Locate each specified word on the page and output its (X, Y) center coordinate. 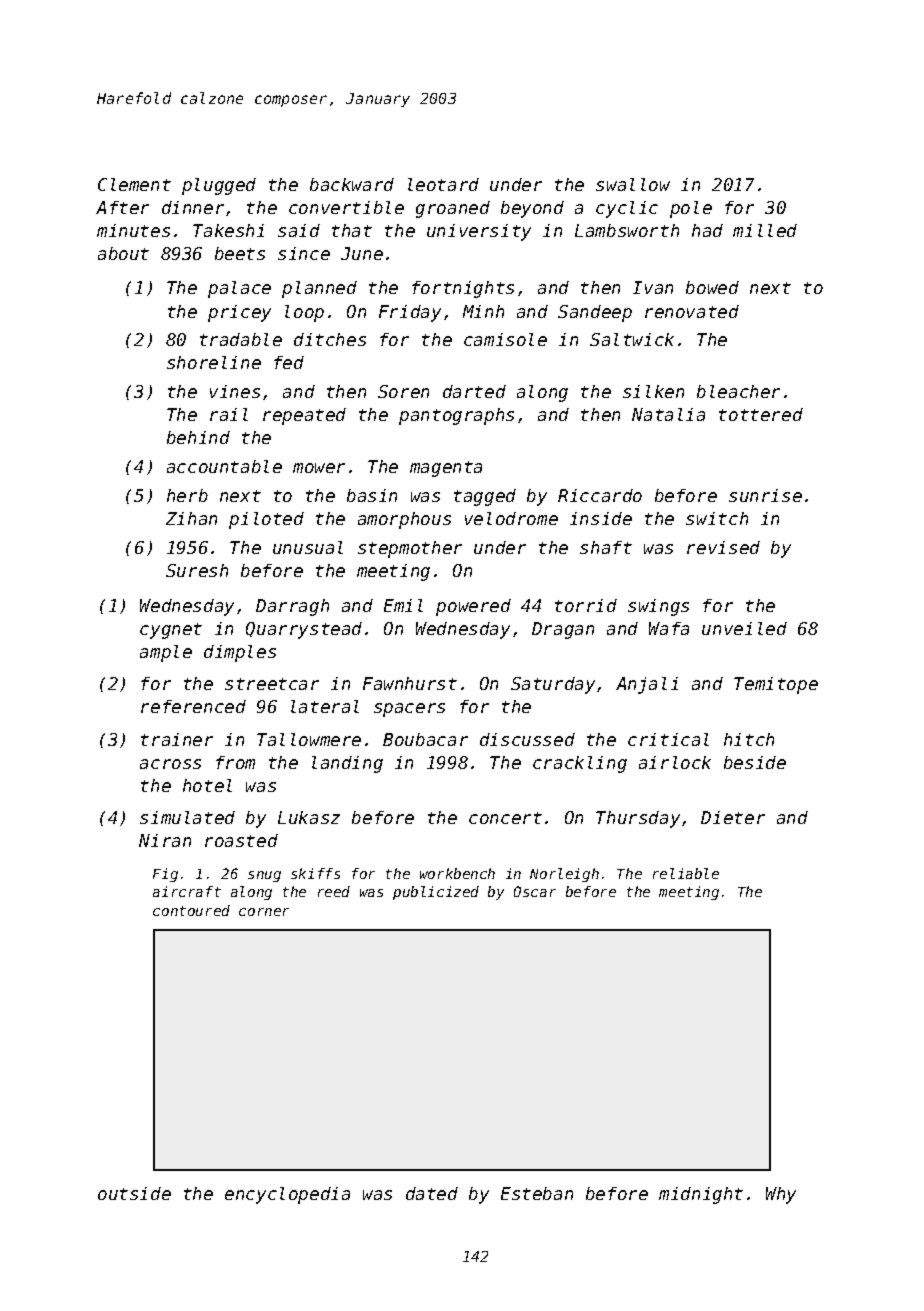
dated (432, 1193)
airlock (675, 762)
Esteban (537, 1193)
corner (264, 912)
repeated (304, 416)
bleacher (738, 391)
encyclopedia (287, 1195)
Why (781, 1195)
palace (239, 289)
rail (229, 414)
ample (166, 653)
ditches (330, 339)
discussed (527, 739)
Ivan (653, 287)
